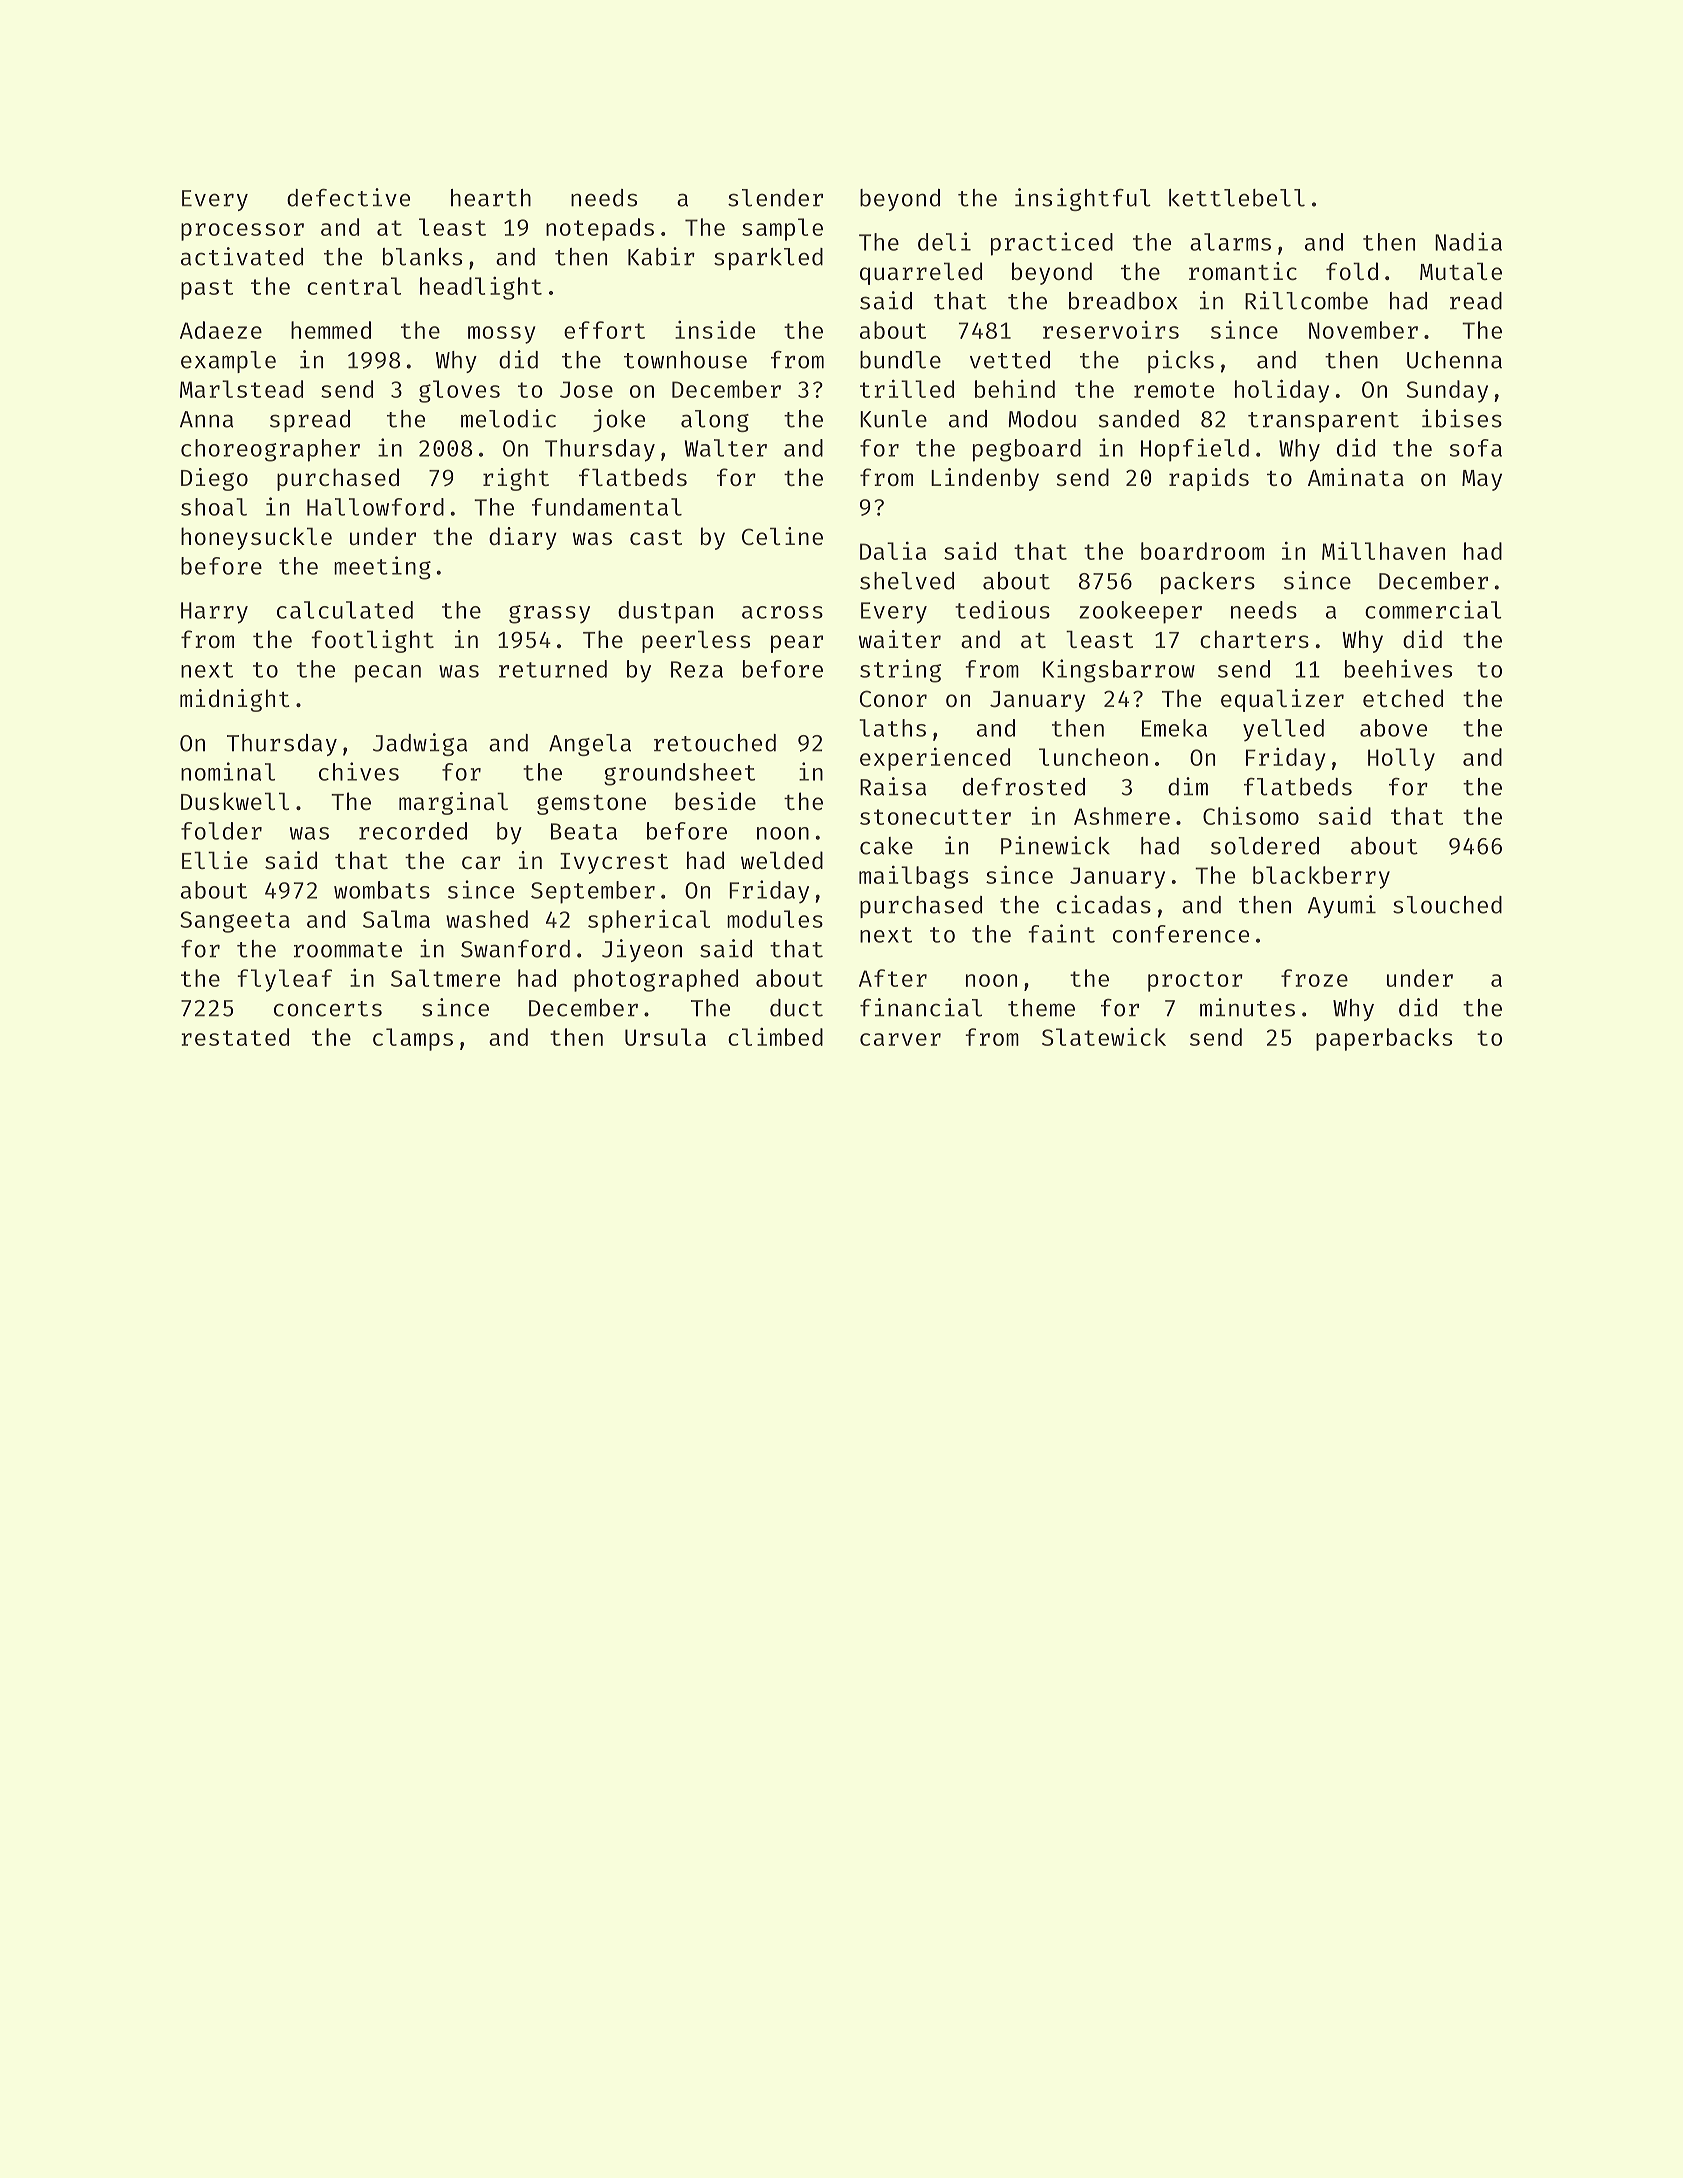 The width and height of the page is (1683, 2178). Describe the element at coordinates (665, 1037) in the page. I see `Ursula` at that location.
